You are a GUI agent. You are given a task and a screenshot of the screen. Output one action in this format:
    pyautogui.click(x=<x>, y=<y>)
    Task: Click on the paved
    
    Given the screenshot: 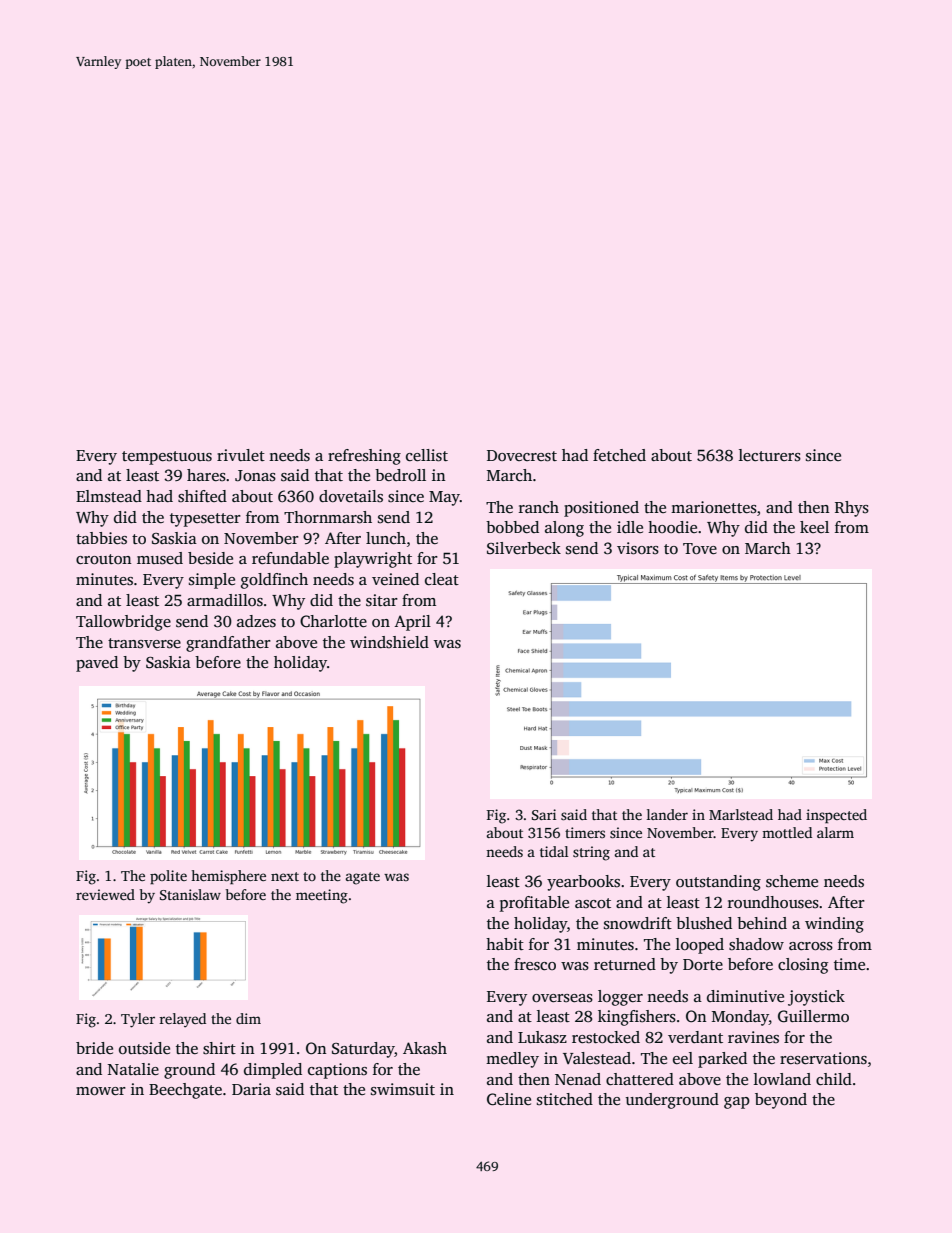 What is the action you would take?
    pyautogui.click(x=97, y=664)
